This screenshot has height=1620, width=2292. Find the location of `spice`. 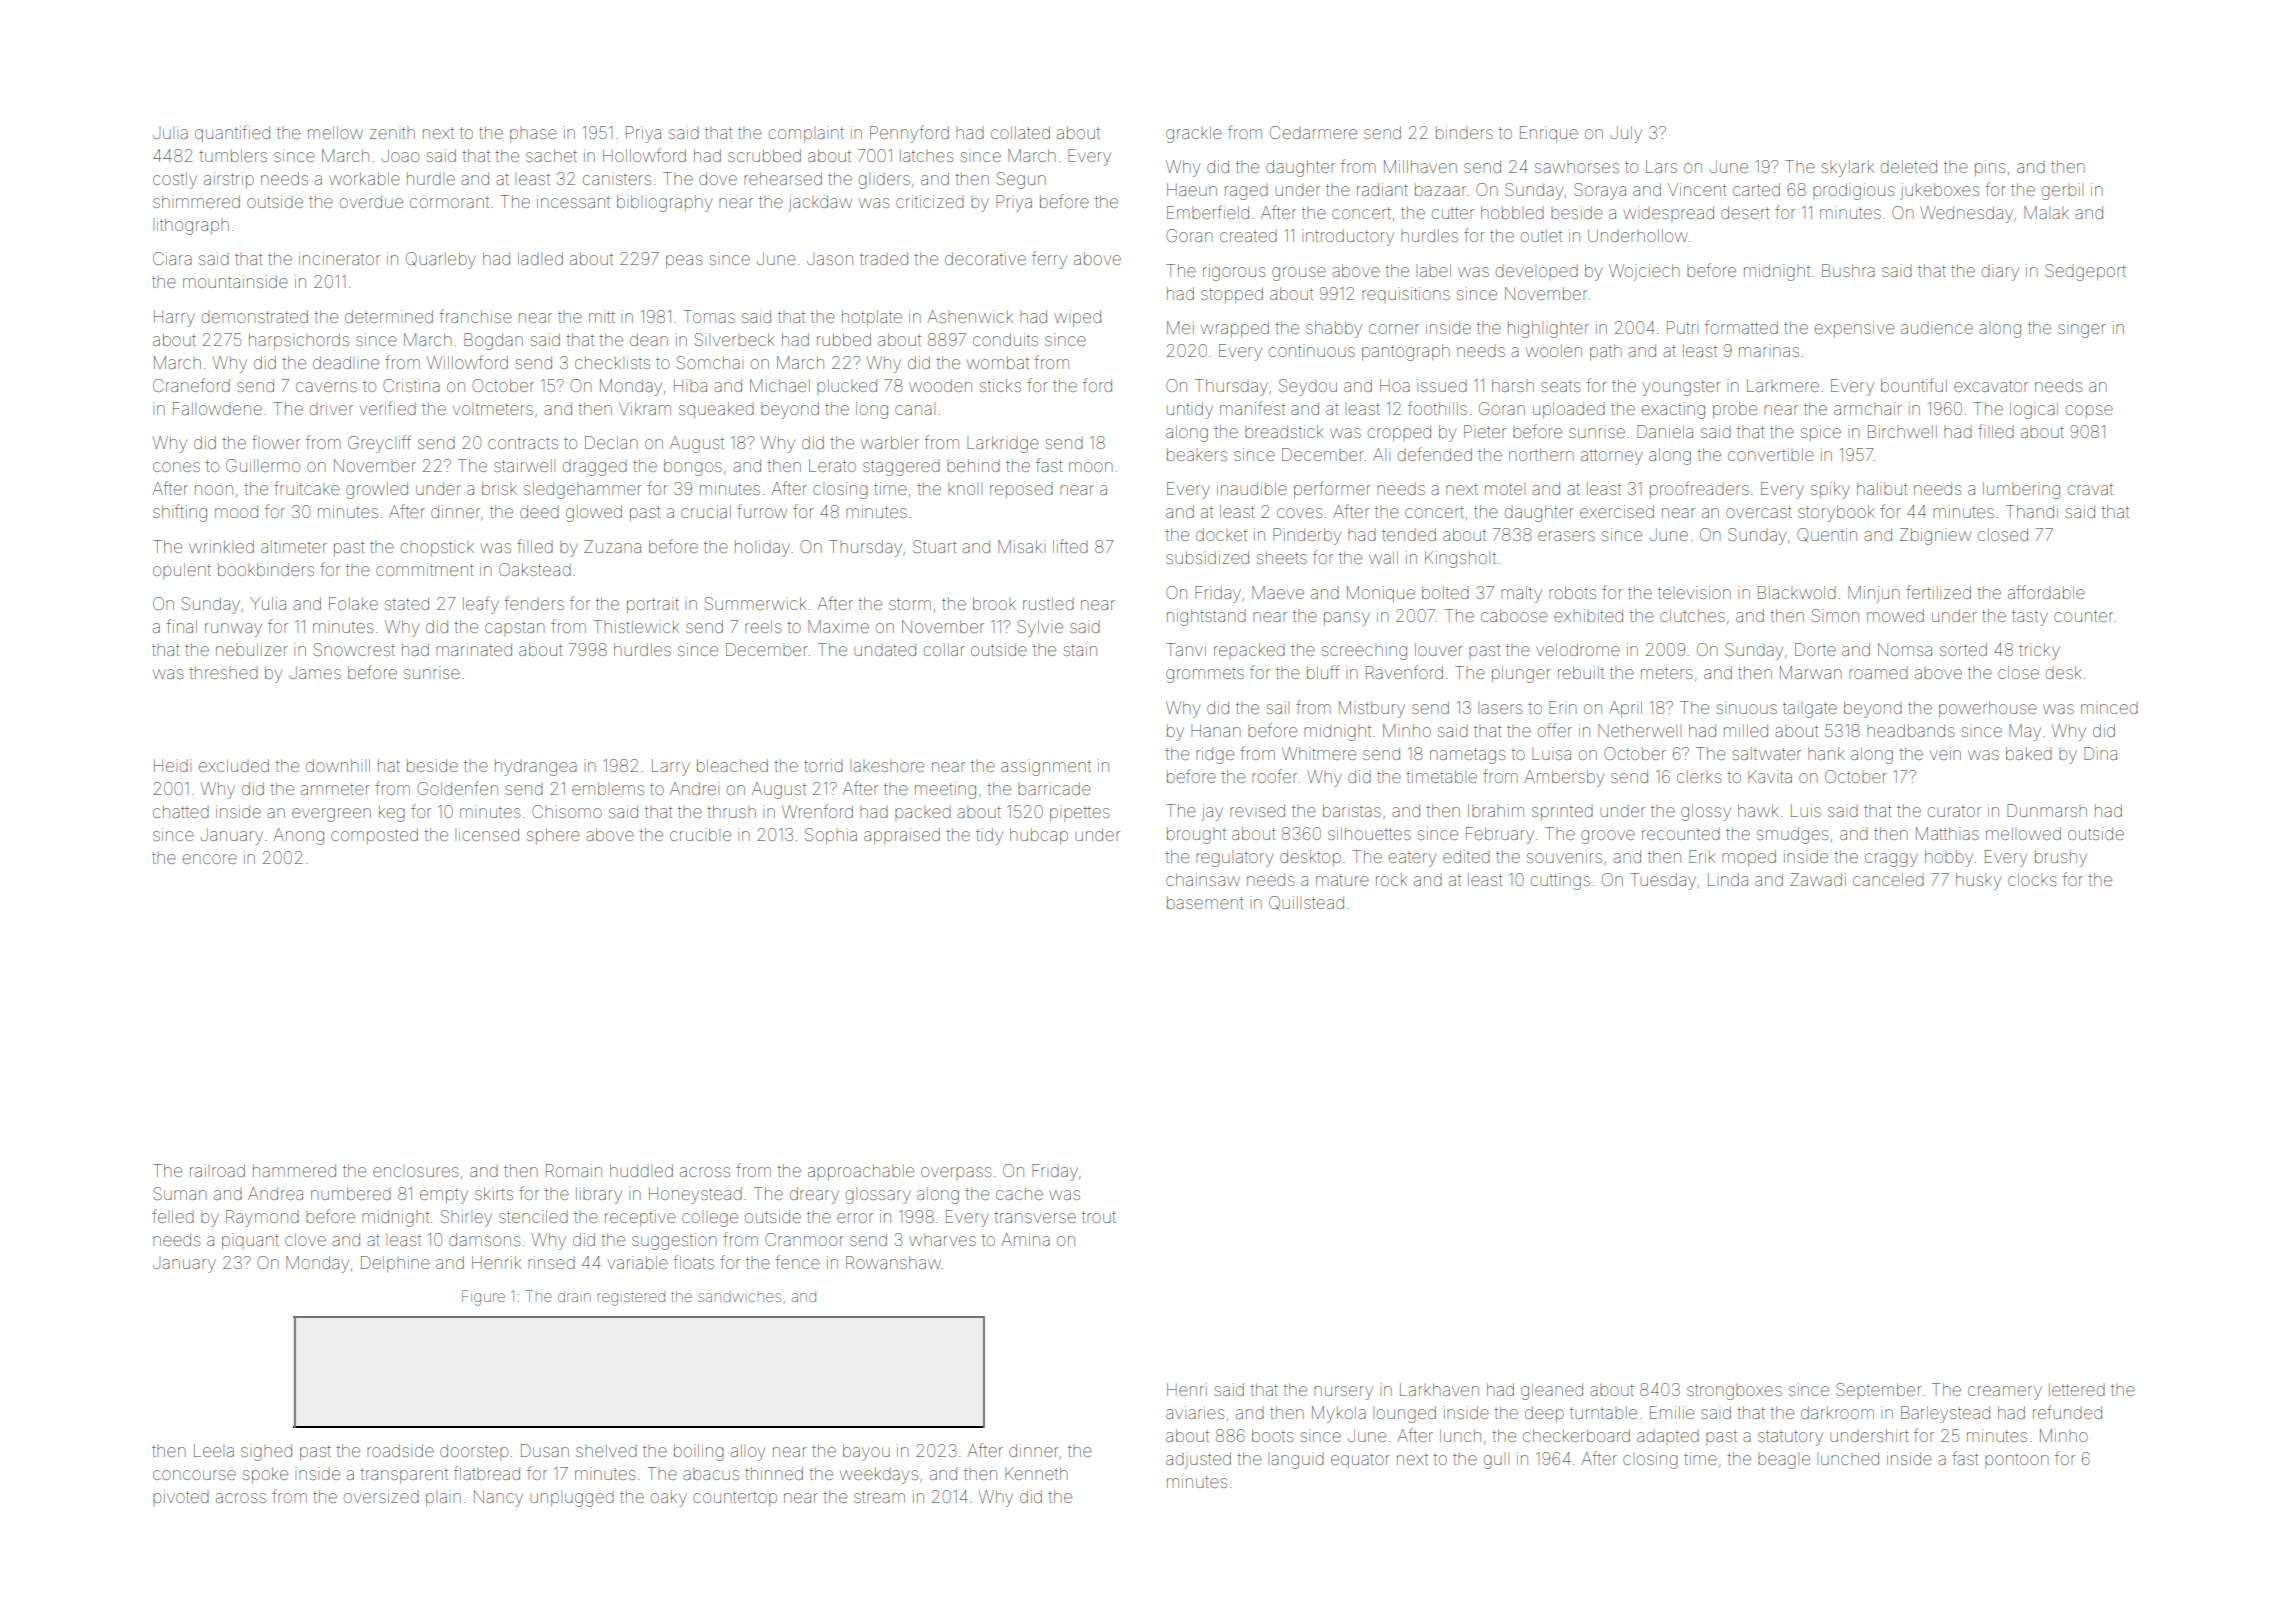

spice is located at coordinates (1821, 433).
